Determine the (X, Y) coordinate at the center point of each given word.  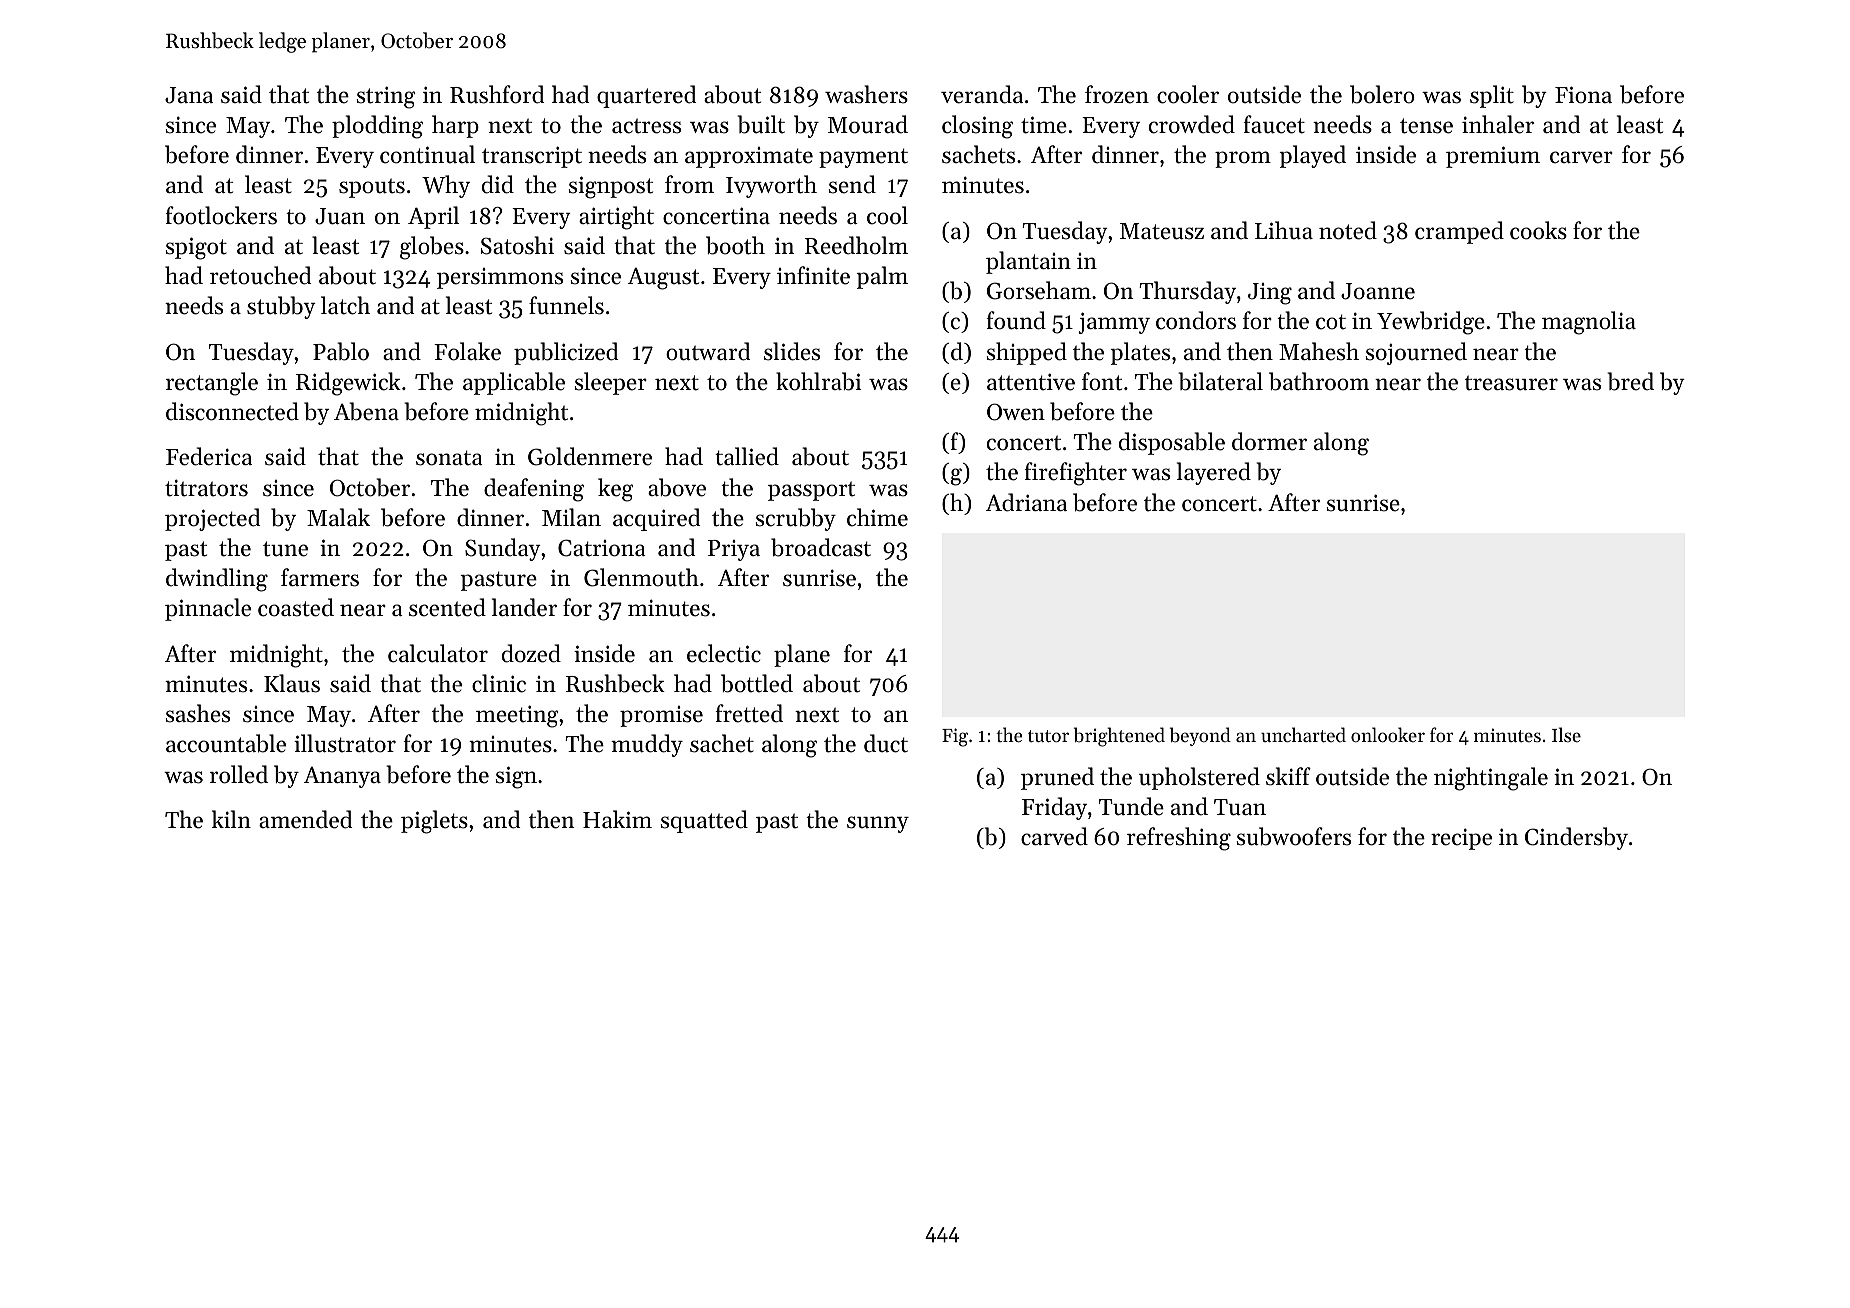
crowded (1192, 124)
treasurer (1511, 383)
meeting (517, 716)
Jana (189, 95)
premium (1493, 157)
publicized (566, 353)
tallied (747, 456)
